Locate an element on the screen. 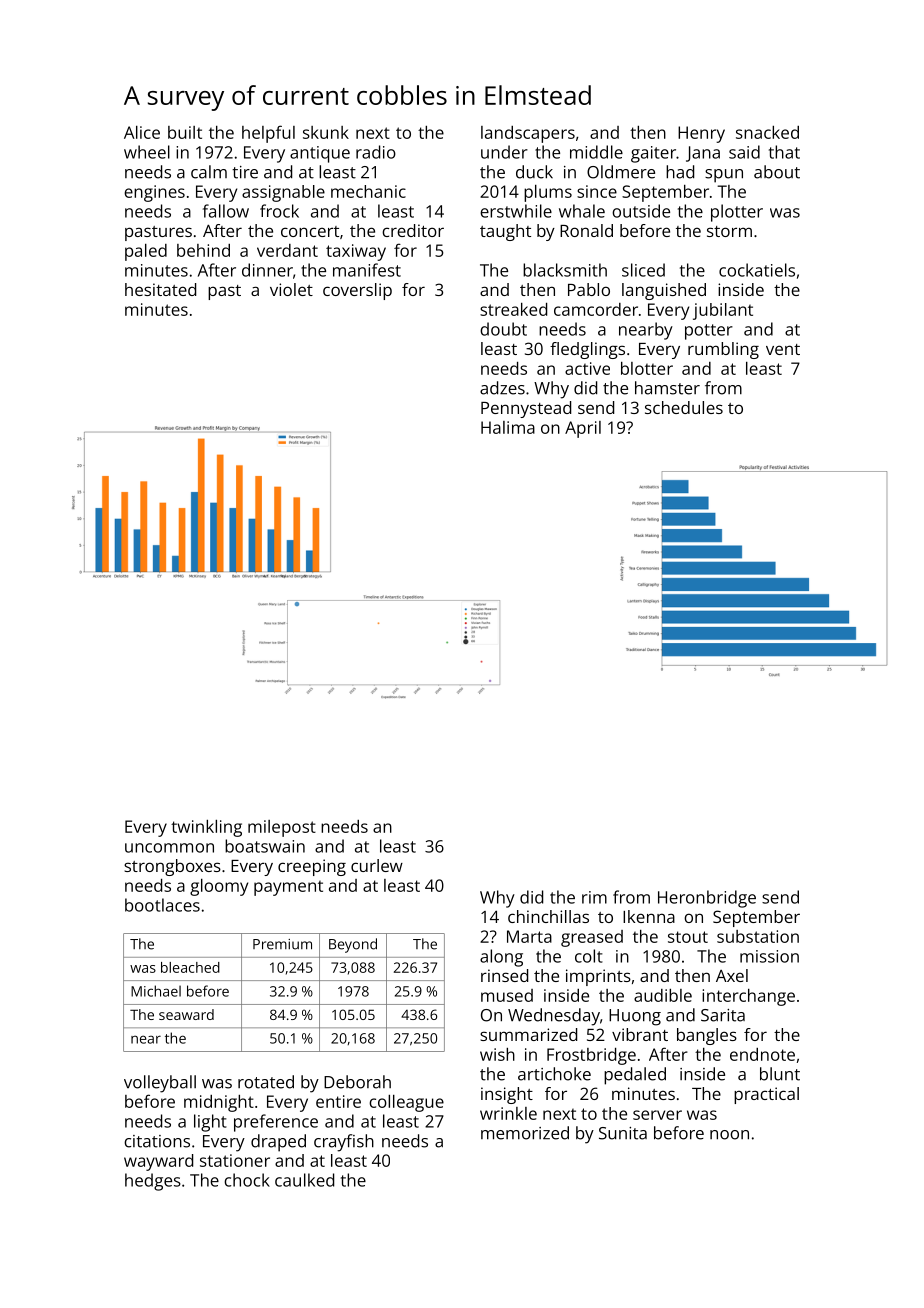  Halima is located at coordinates (508, 427).
